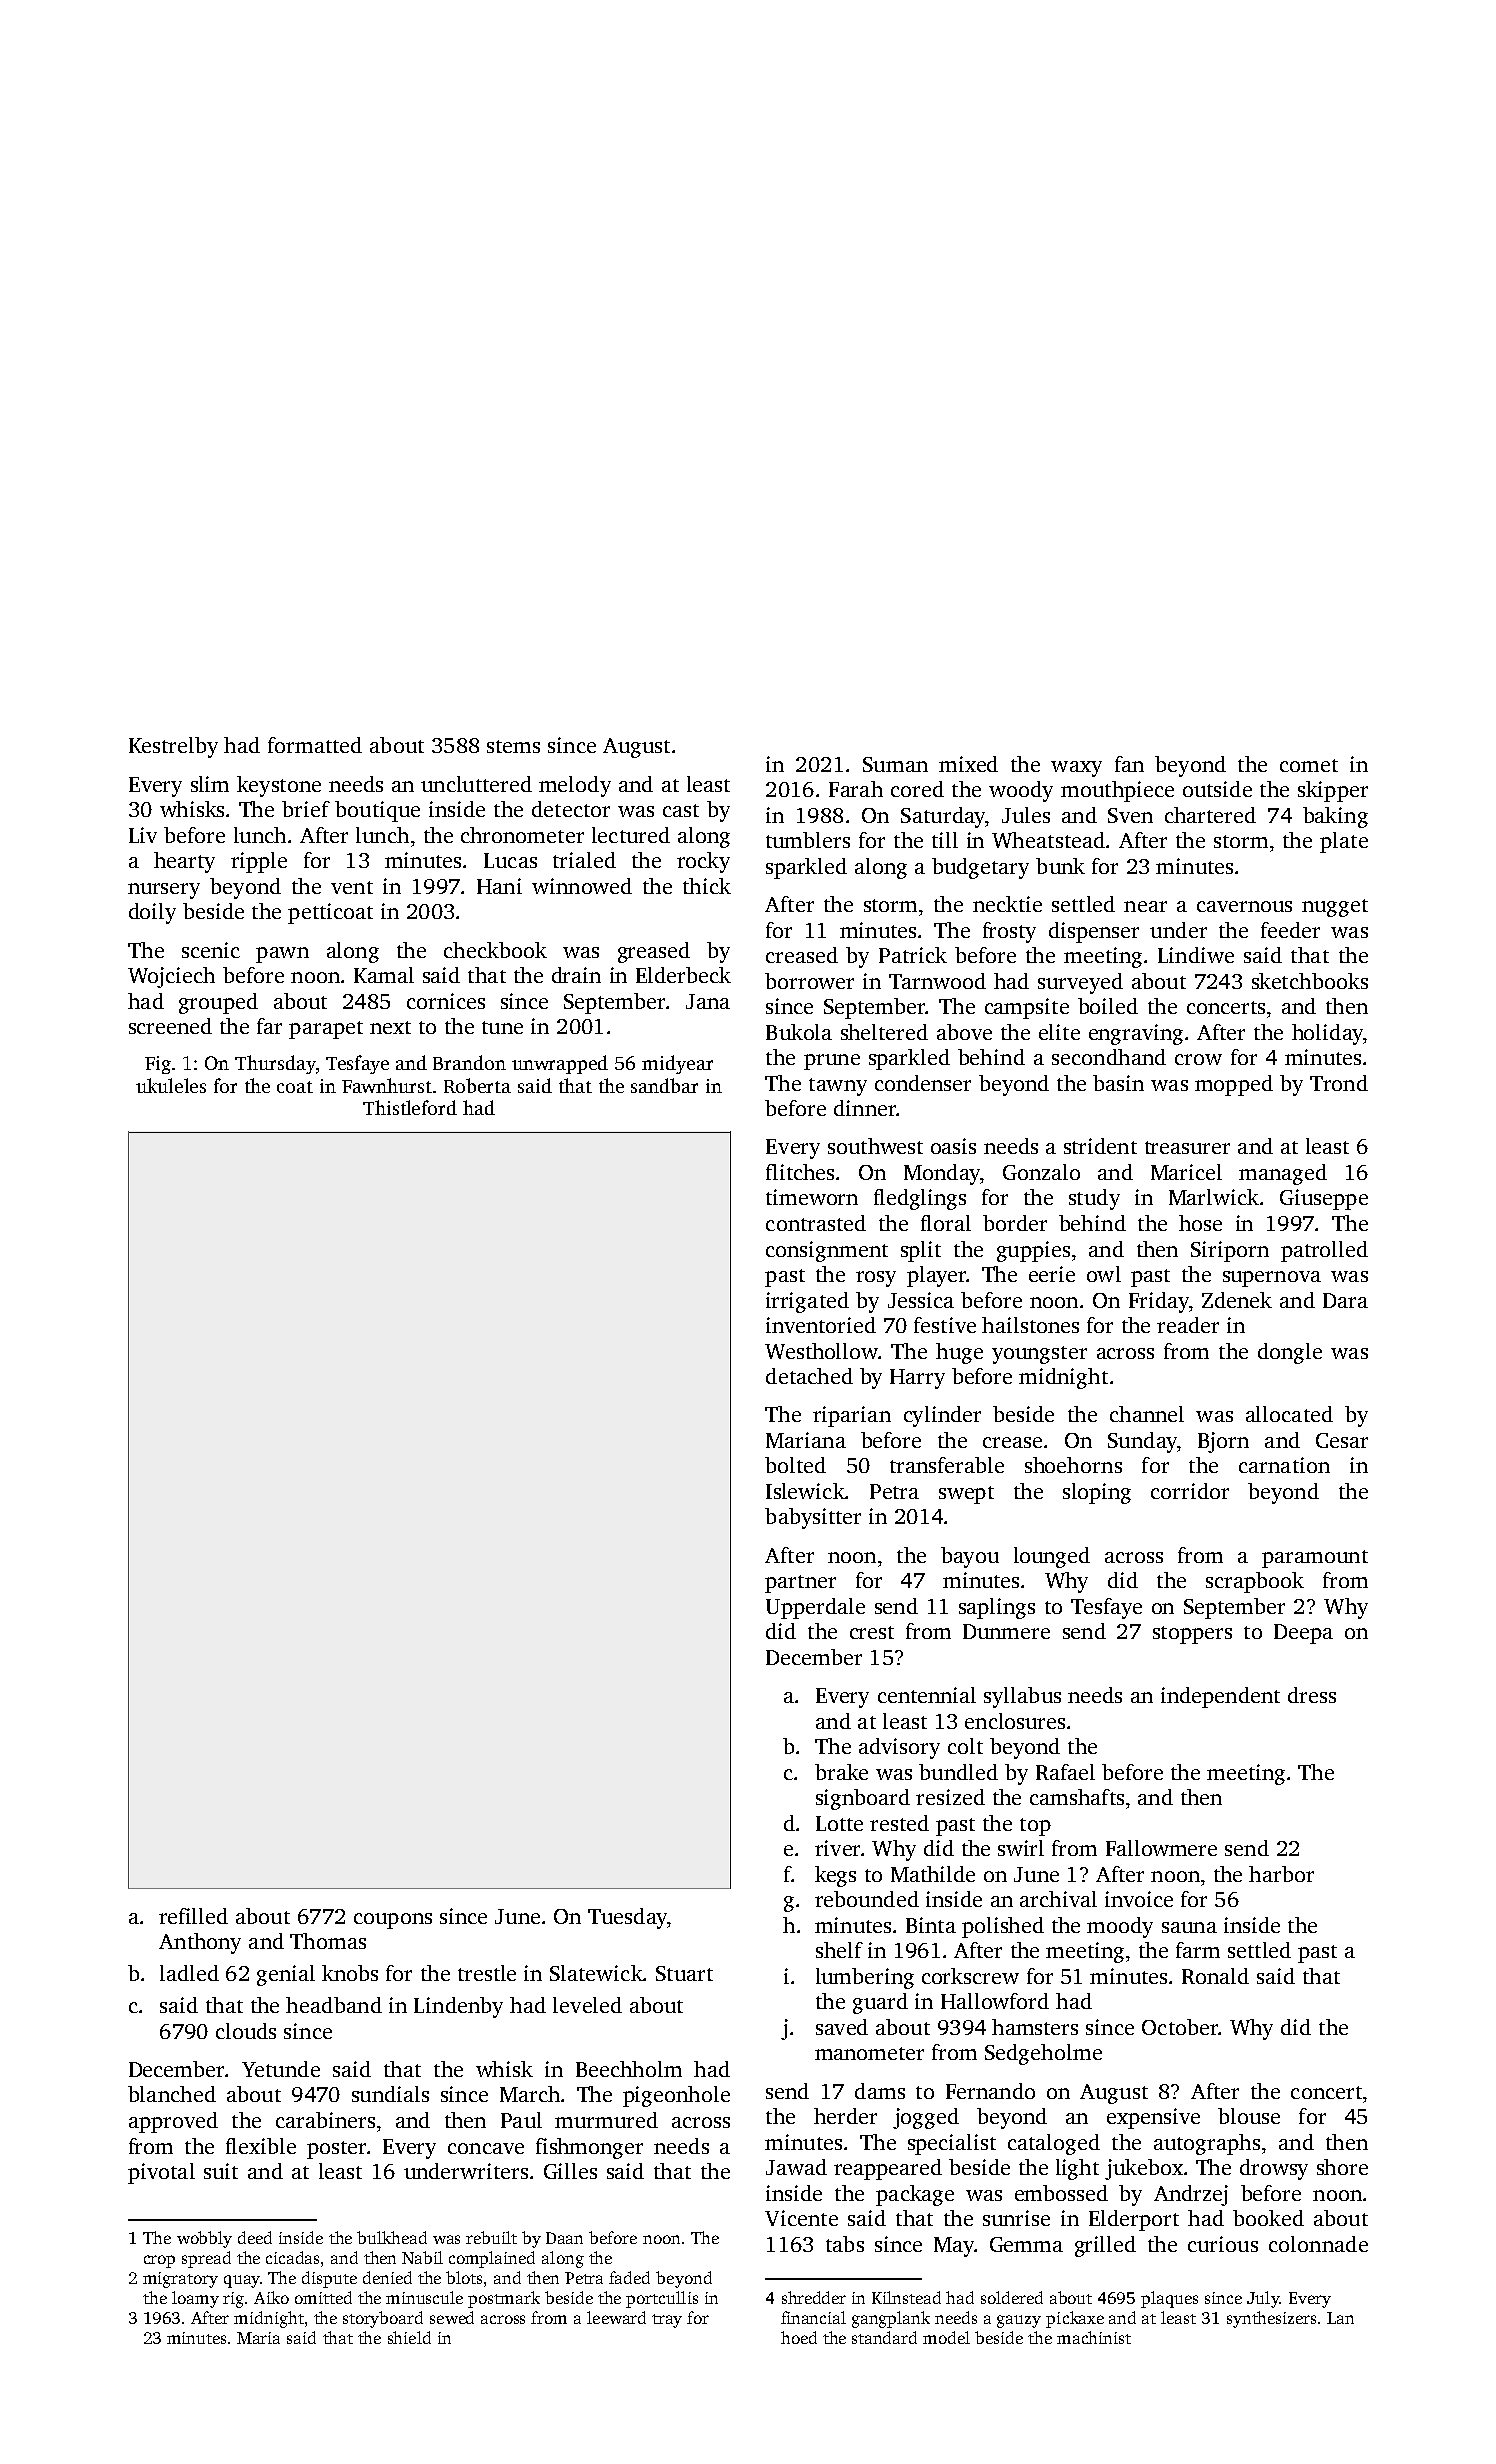 The width and height of the screenshot is (1496, 2464). I want to click on Westhollow, so click(821, 1351).
